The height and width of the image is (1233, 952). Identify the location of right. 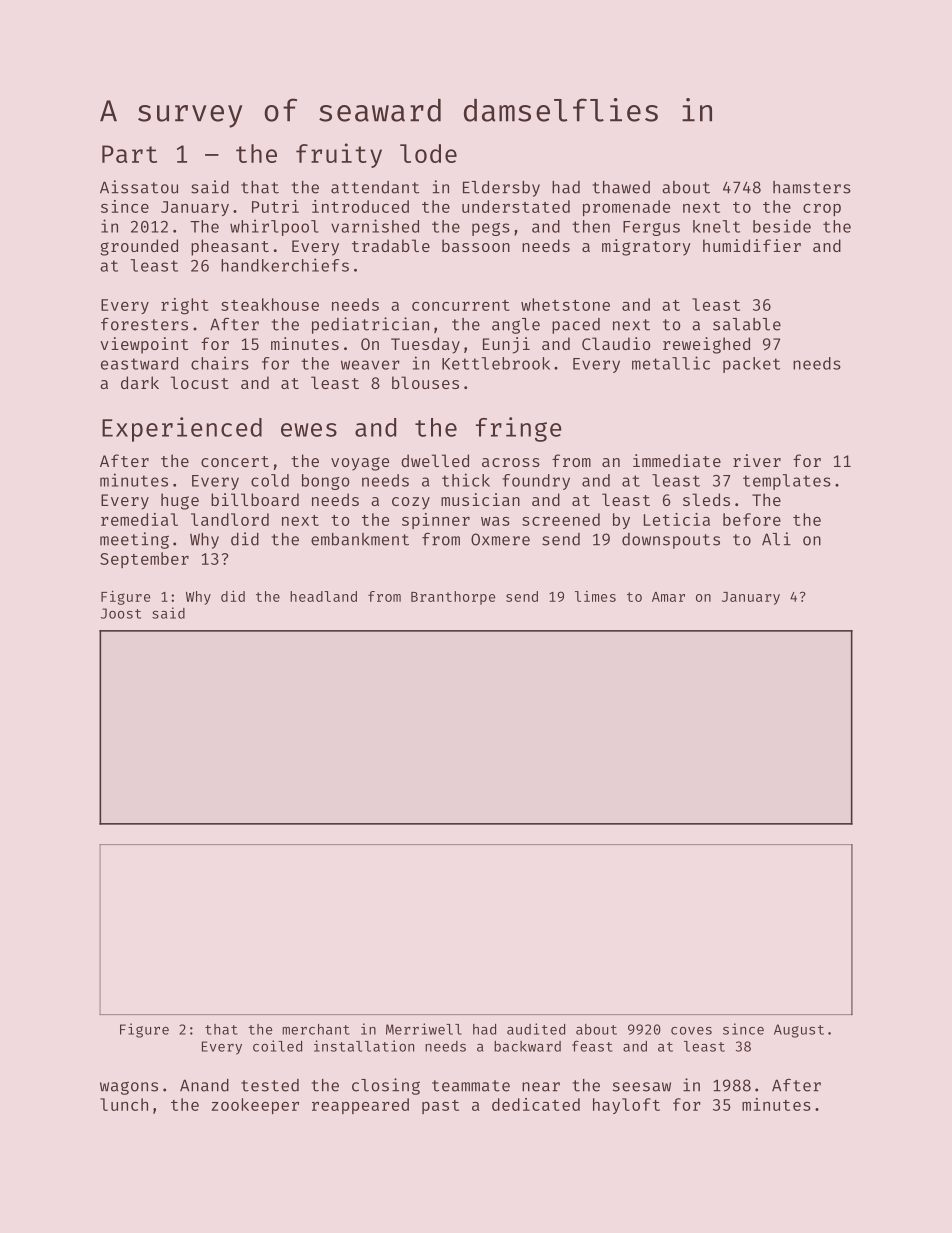
(185, 306).
